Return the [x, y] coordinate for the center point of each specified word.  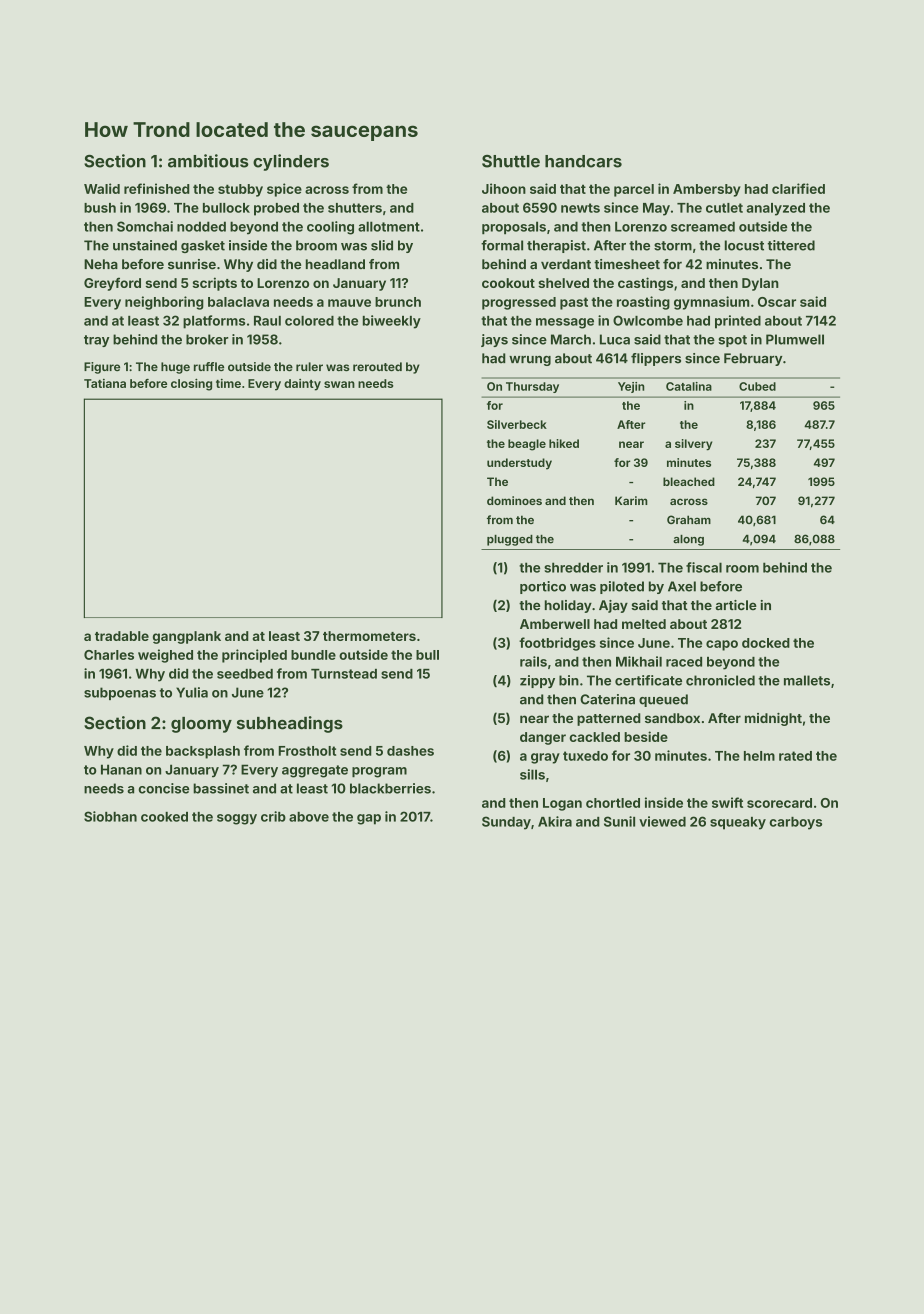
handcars [583, 161]
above [309, 817]
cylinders [291, 162]
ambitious [208, 161]
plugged [510, 540]
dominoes [514, 500]
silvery [693, 445]
